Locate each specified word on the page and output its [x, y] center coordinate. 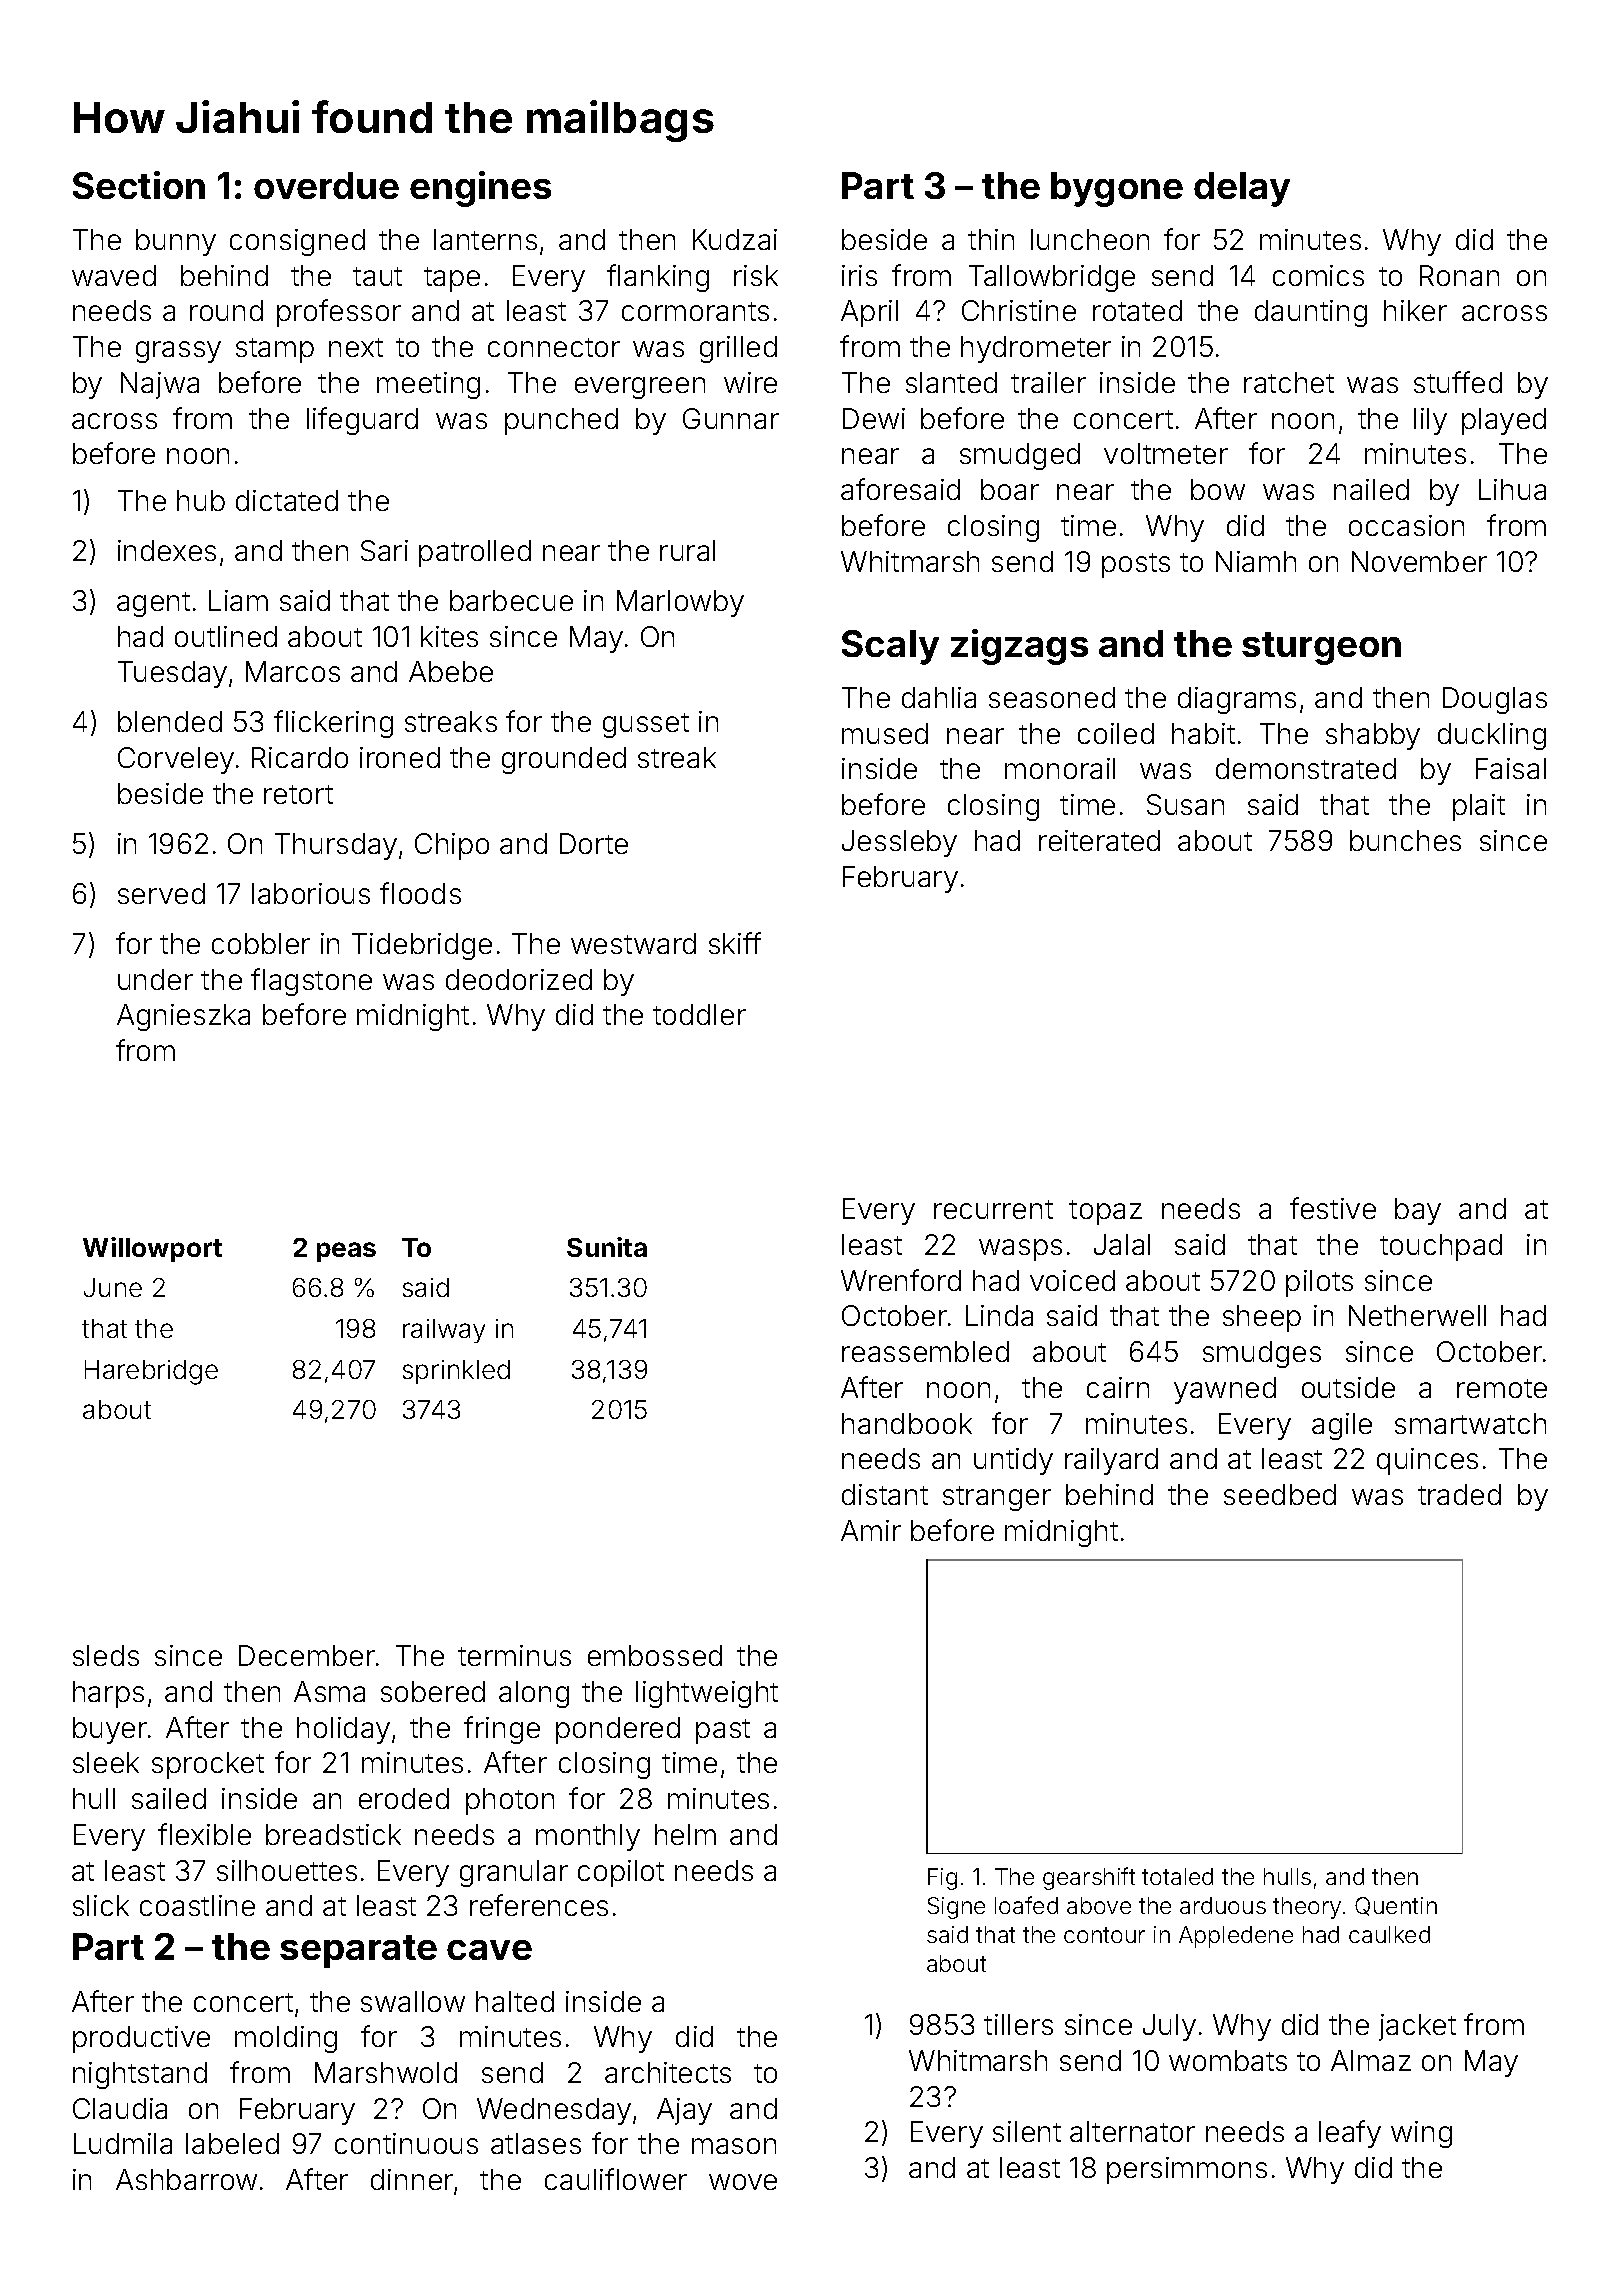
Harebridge [151, 1372]
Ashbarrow [186, 2179]
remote [1502, 1388]
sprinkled [456, 1372]
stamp [275, 350]
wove [743, 2182]
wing [1421, 2134]
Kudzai [735, 239]
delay [1242, 189]
